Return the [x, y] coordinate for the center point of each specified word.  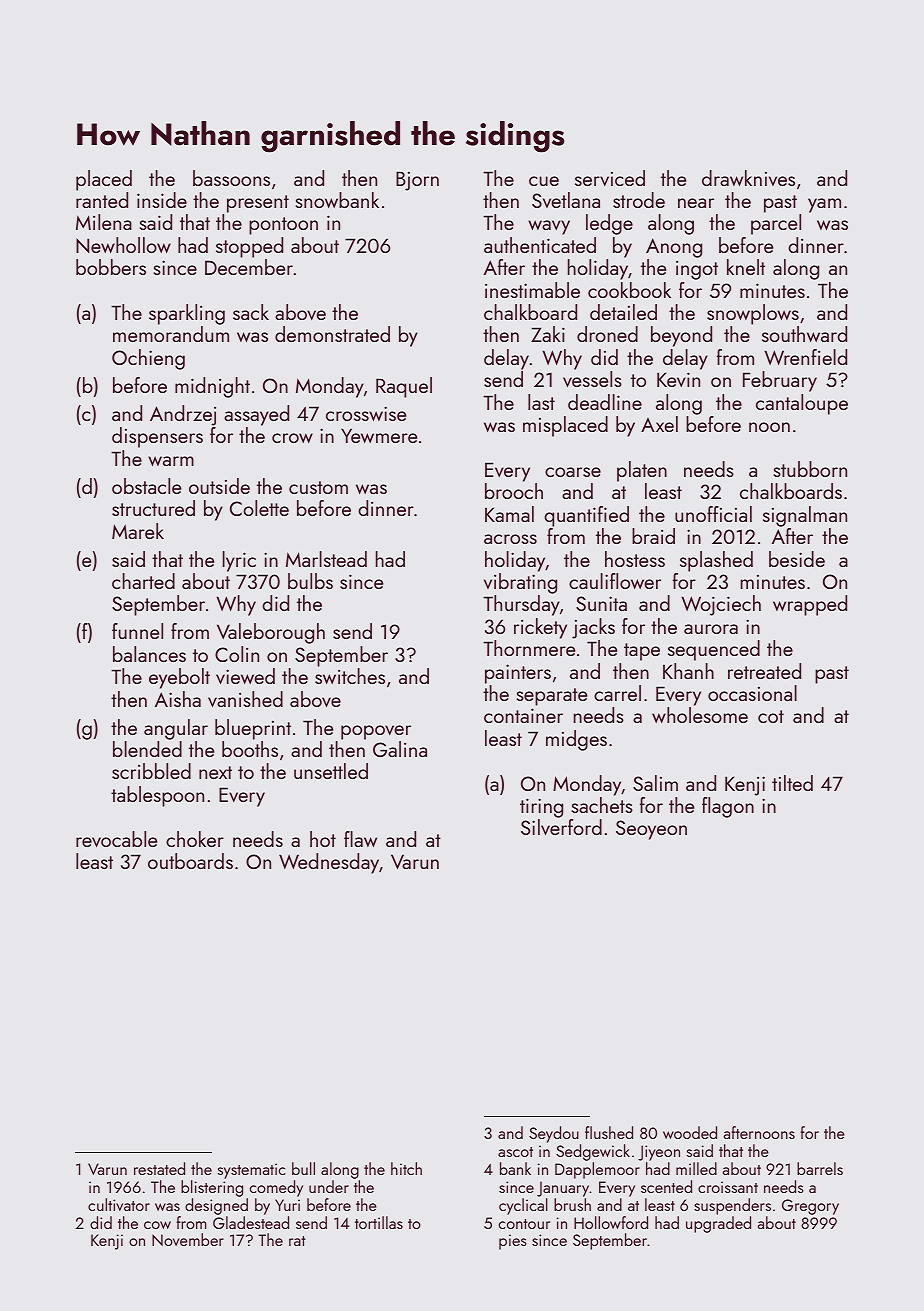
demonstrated [332, 334]
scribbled [151, 771]
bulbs [310, 581]
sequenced [714, 650]
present [258, 204]
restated [159, 1168]
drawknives [748, 178]
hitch [406, 1168]
